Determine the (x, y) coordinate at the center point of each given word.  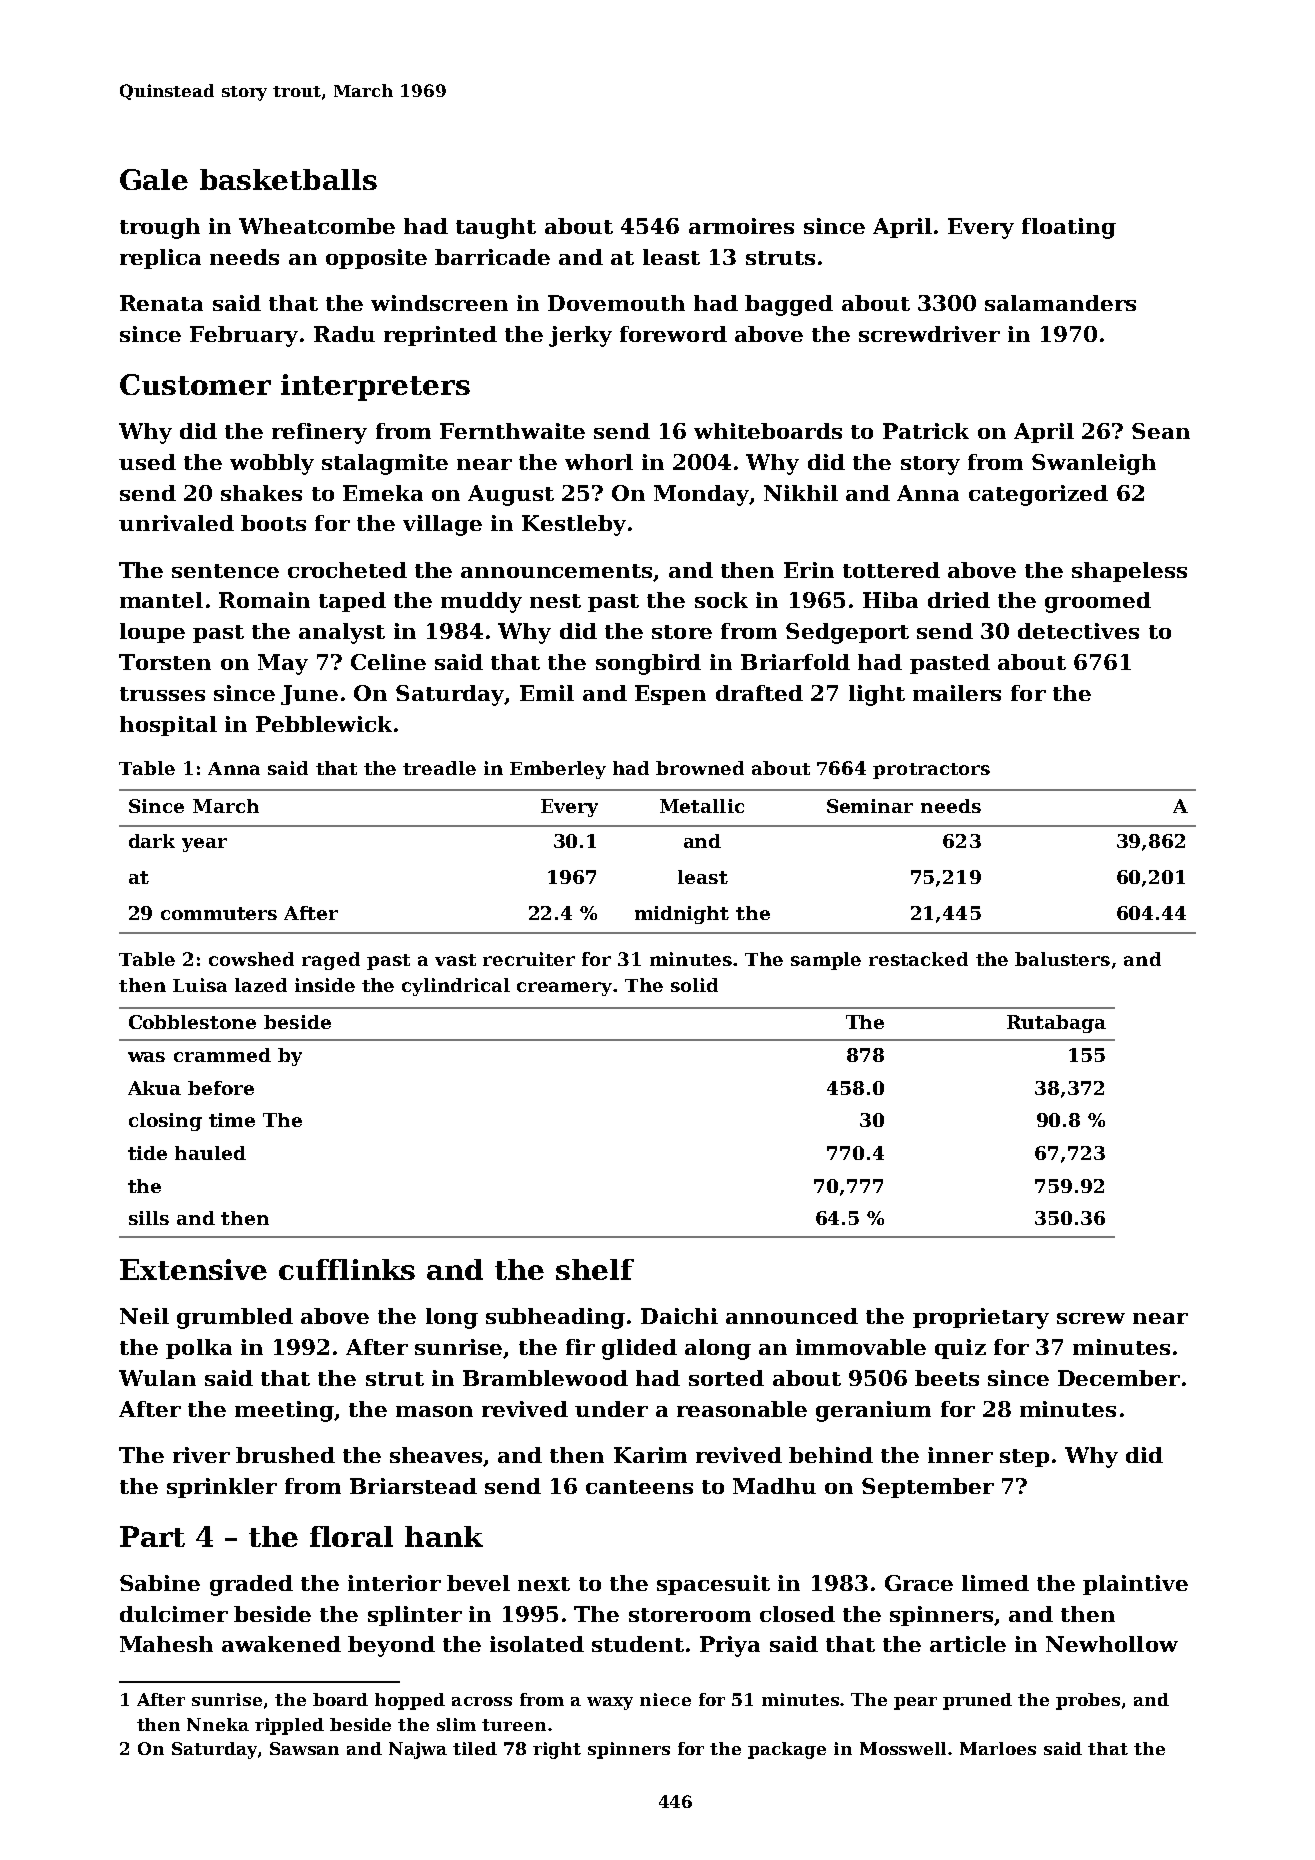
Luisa (200, 985)
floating (1069, 228)
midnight (682, 915)
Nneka (218, 1724)
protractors (931, 771)
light (877, 695)
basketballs (288, 179)
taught (496, 228)
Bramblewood (545, 1378)
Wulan (157, 1378)
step (1024, 1458)
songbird (648, 664)
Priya (730, 1646)
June (309, 695)
